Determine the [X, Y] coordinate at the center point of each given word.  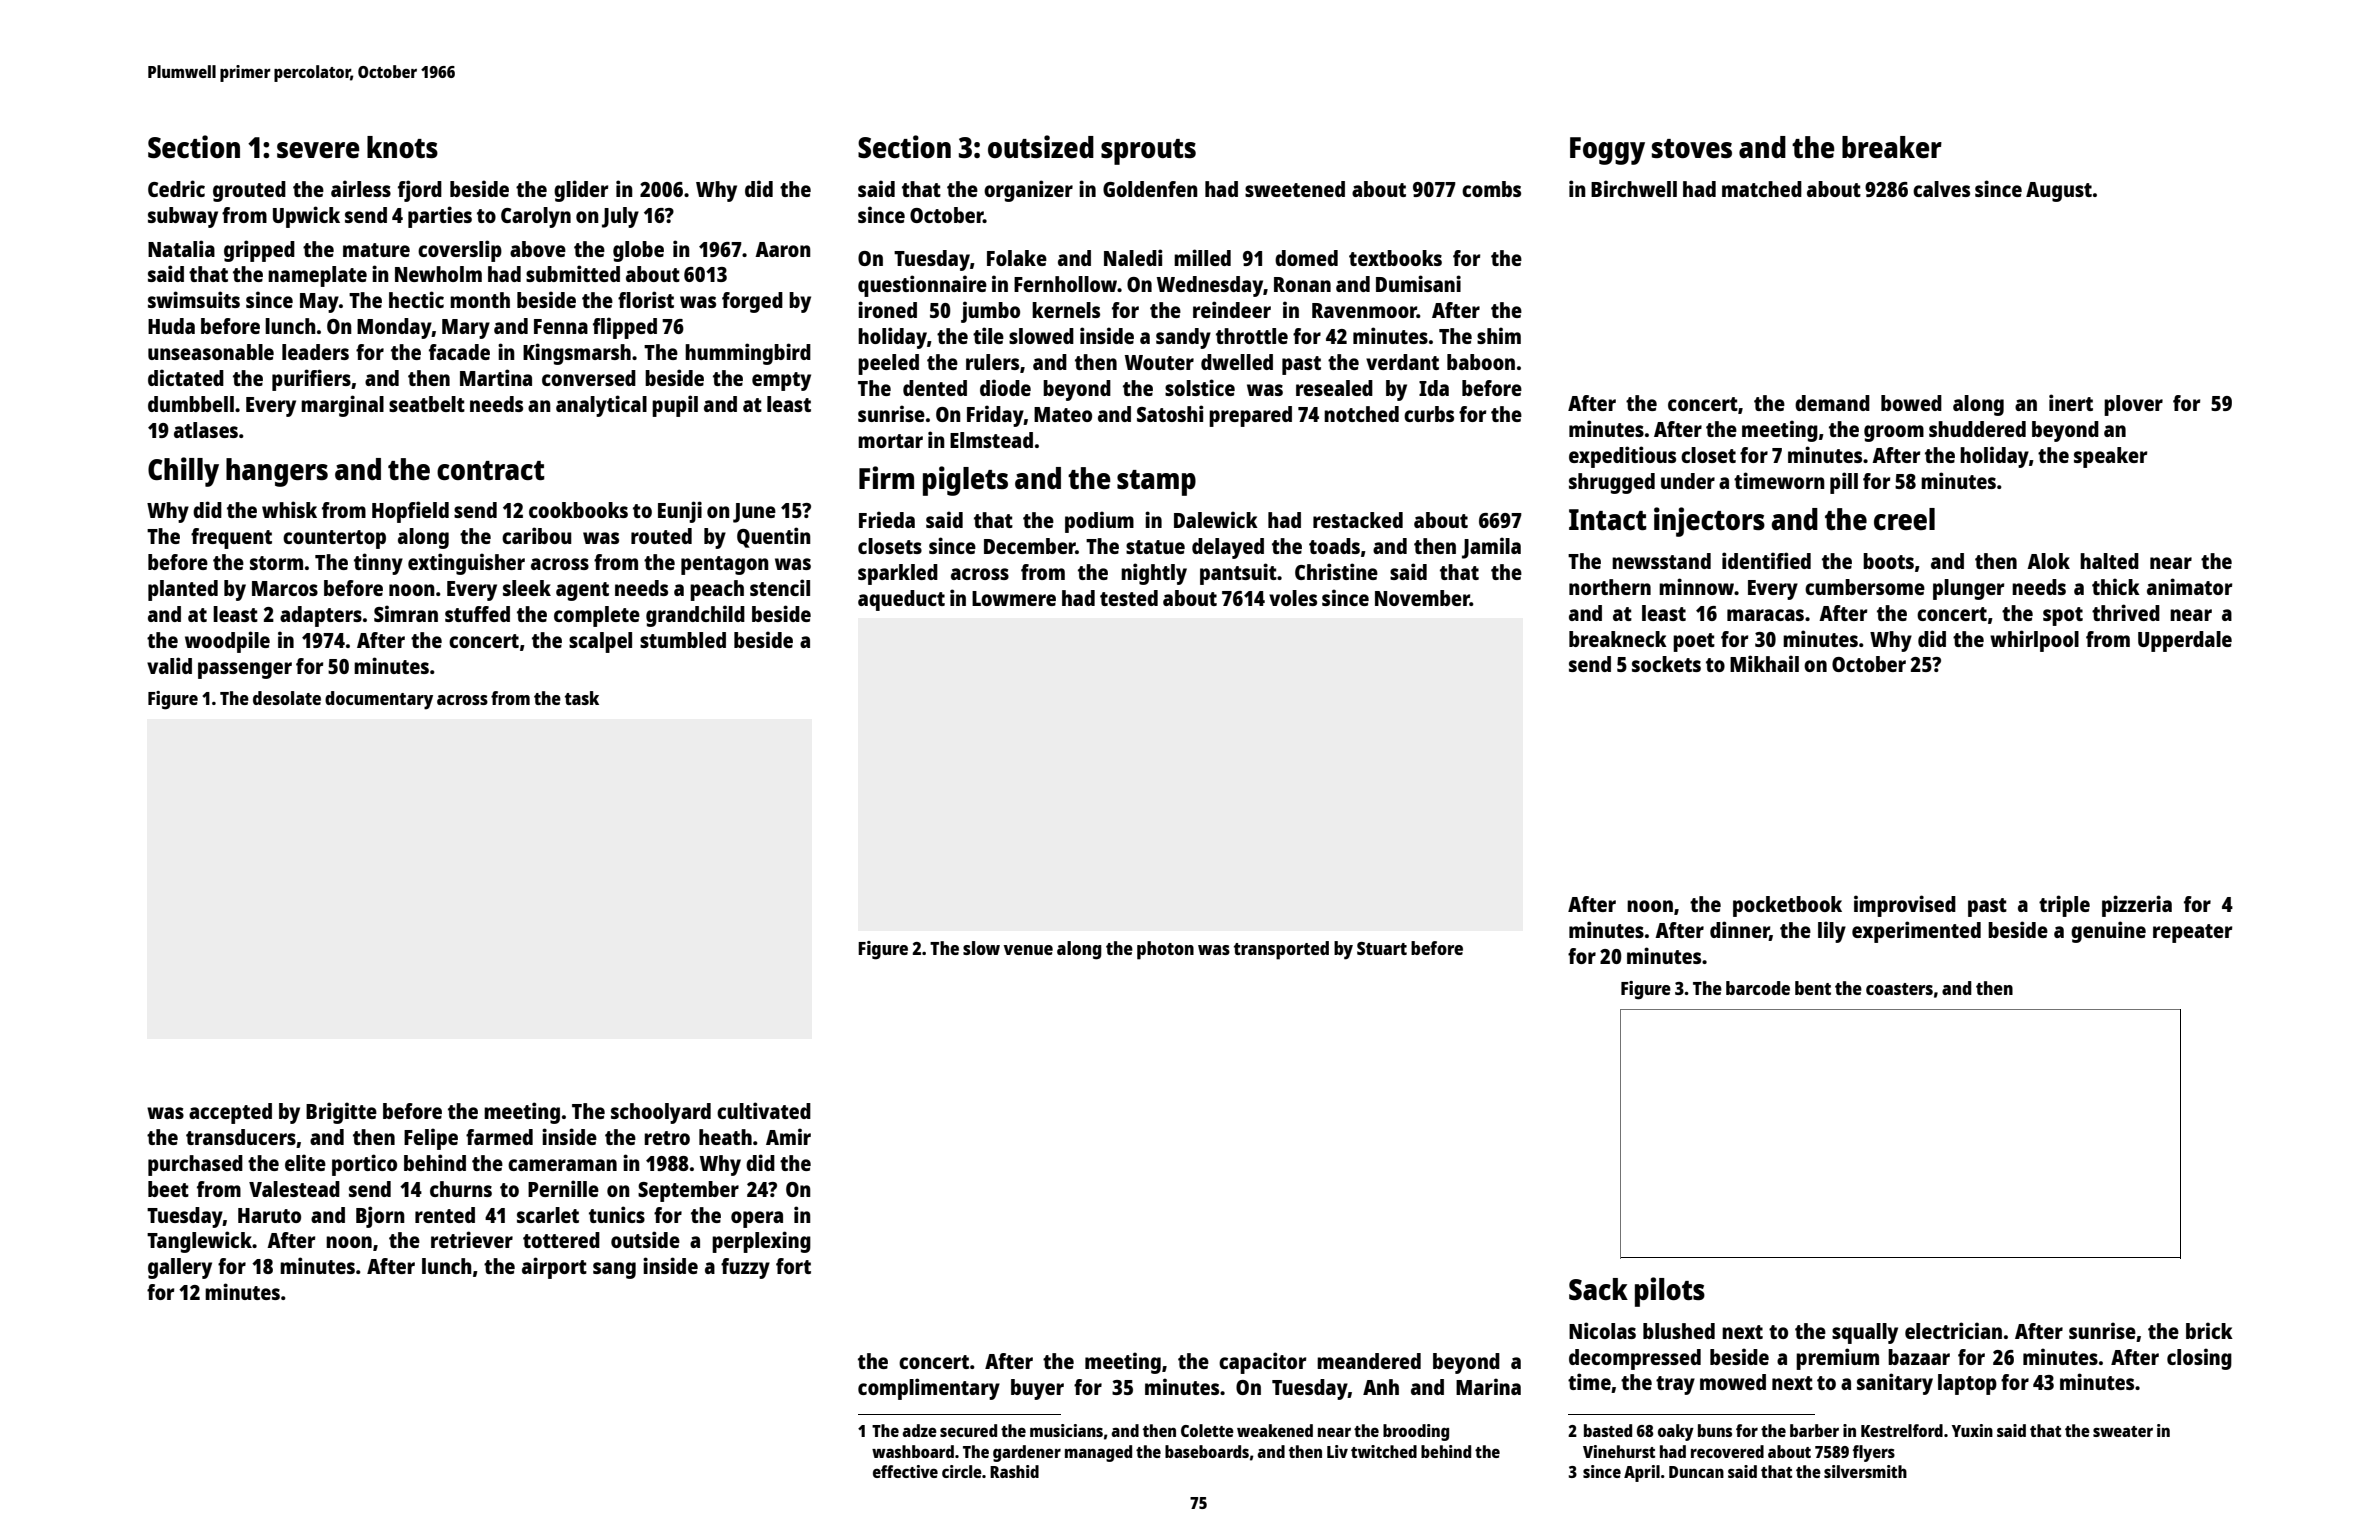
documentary [379, 700]
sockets [1666, 664]
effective [905, 1471]
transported [1281, 950]
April [1642, 1473]
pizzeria [2137, 906]
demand [1832, 403]
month [480, 300]
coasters [1899, 989]
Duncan [1696, 1472]
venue [1028, 950]
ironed [887, 309]
